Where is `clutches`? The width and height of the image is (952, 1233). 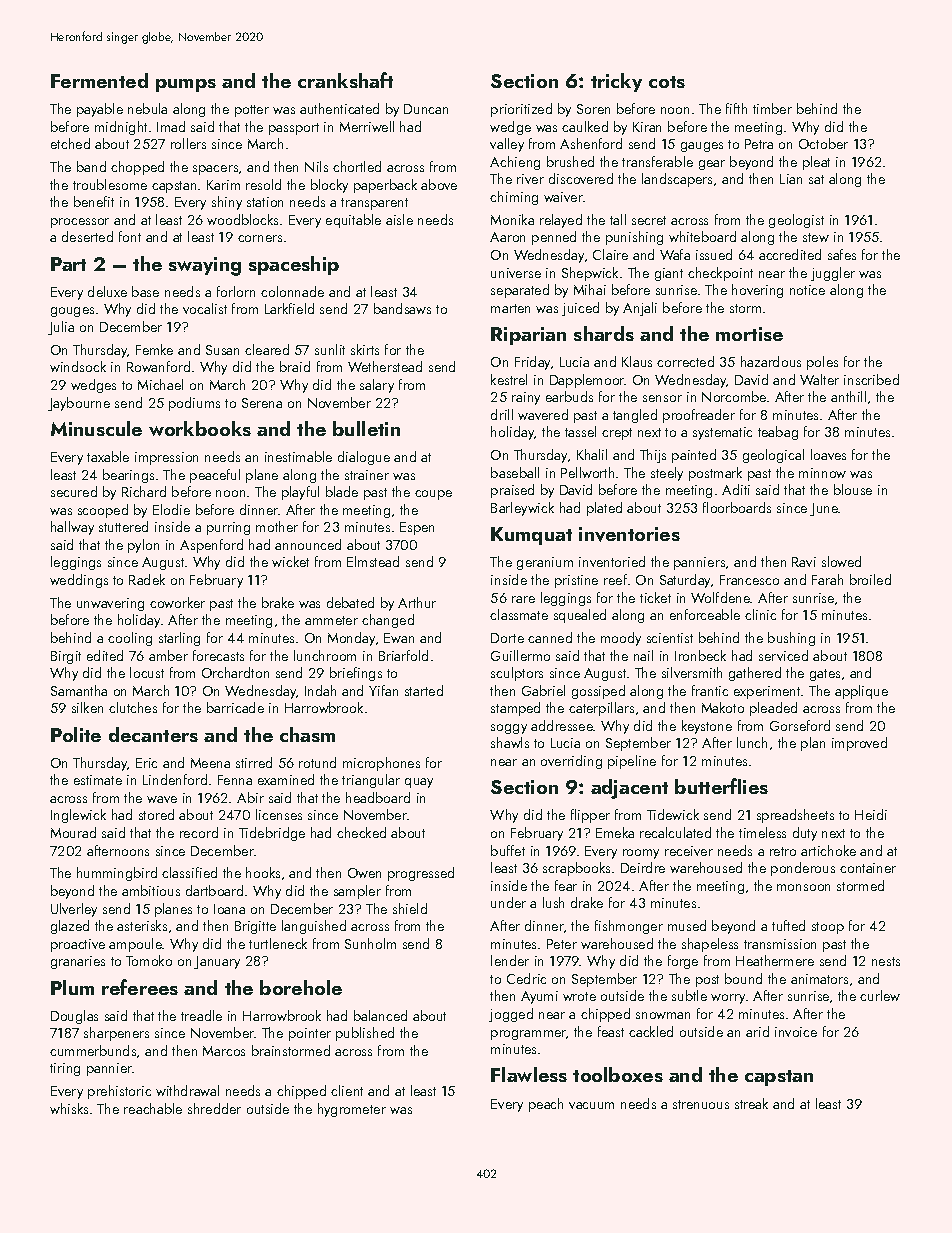 clutches is located at coordinates (133, 707).
